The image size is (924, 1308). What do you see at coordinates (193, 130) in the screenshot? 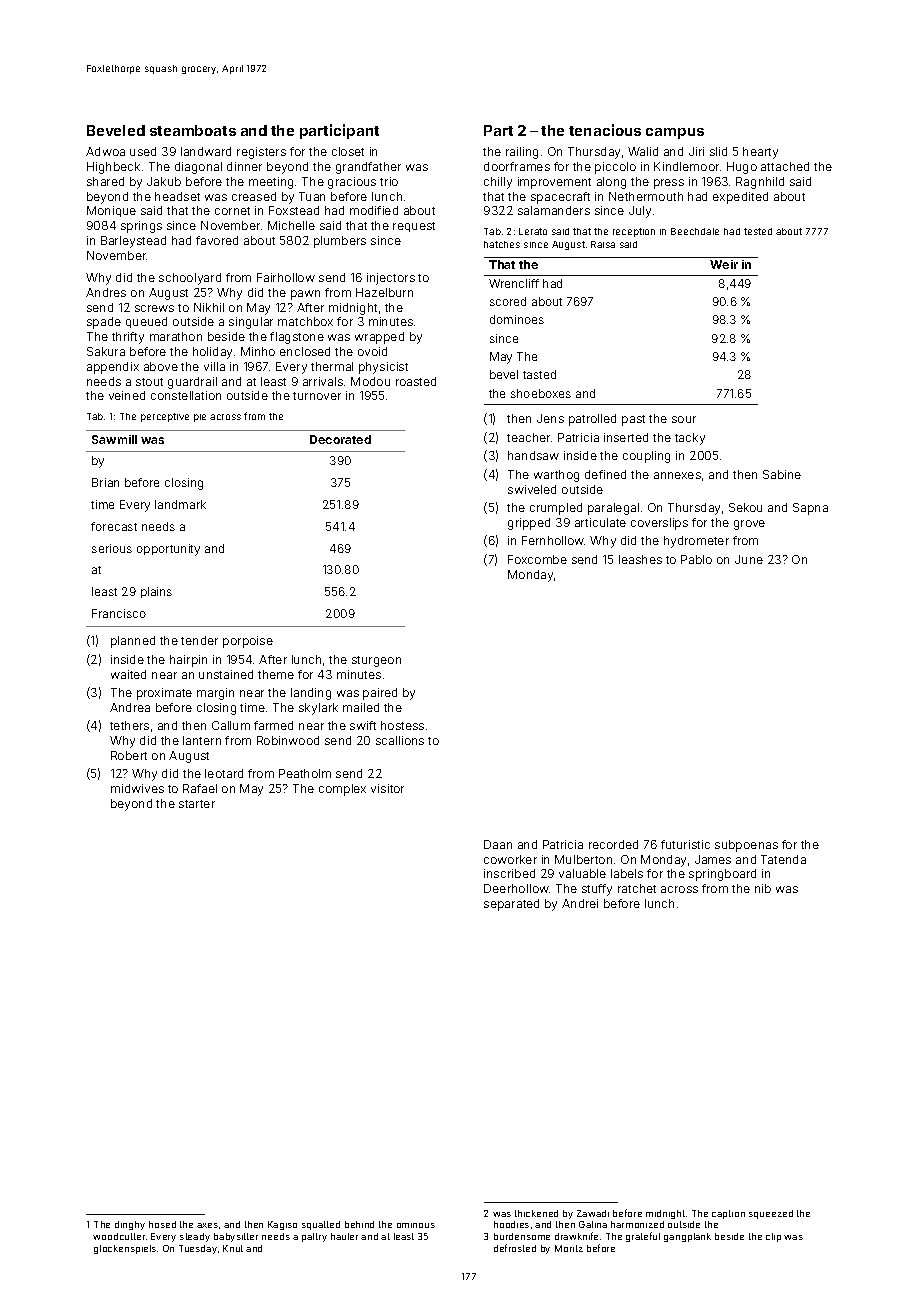
I see `steamboats` at bounding box center [193, 130].
